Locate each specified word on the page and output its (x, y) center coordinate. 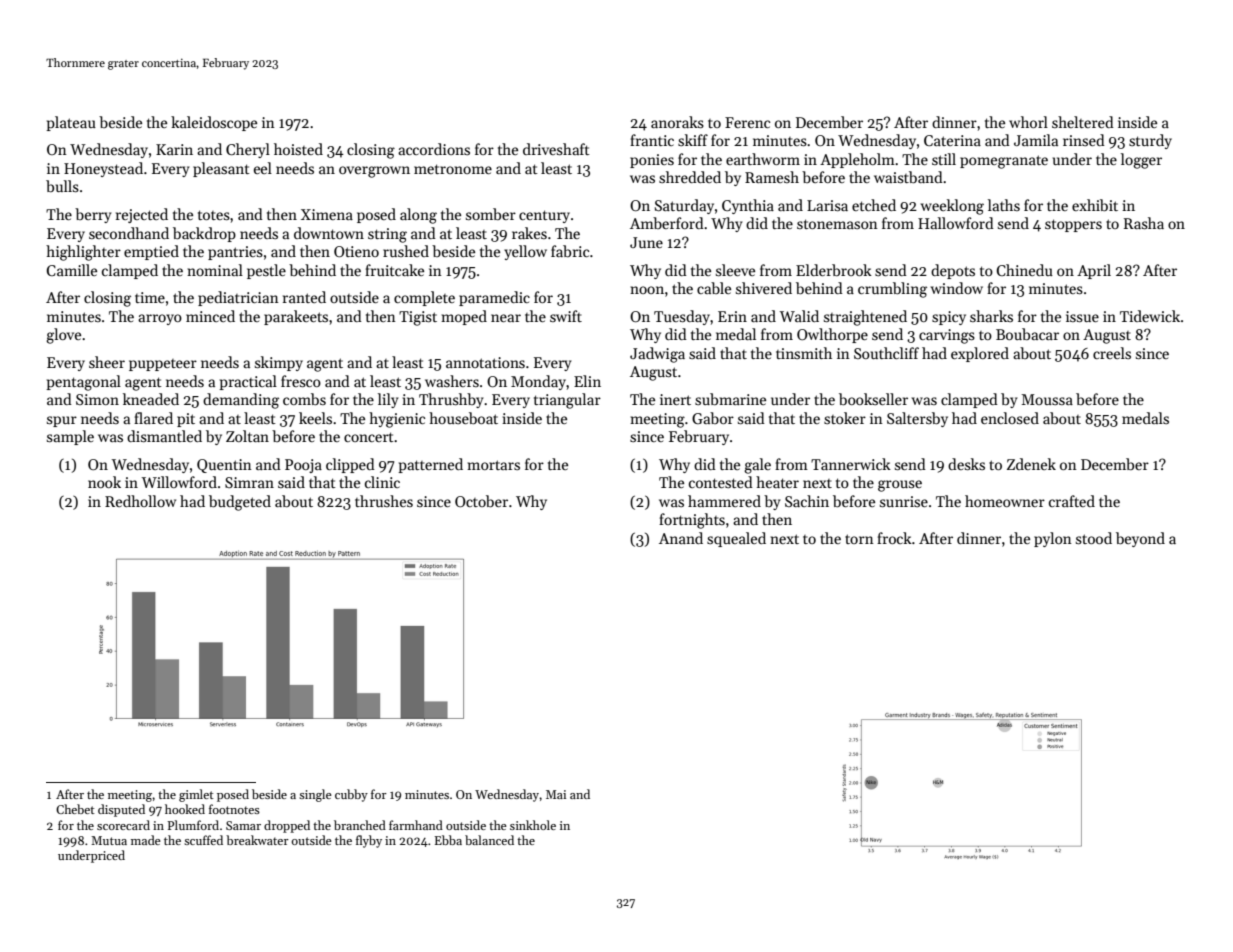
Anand (681, 538)
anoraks (677, 122)
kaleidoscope (214, 123)
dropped (287, 826)
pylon (1053, 539)
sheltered (1083, 122)
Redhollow (140, 501)
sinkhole (533, 825)
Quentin (224, 466)
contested (721, 482)
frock (894, 538)
